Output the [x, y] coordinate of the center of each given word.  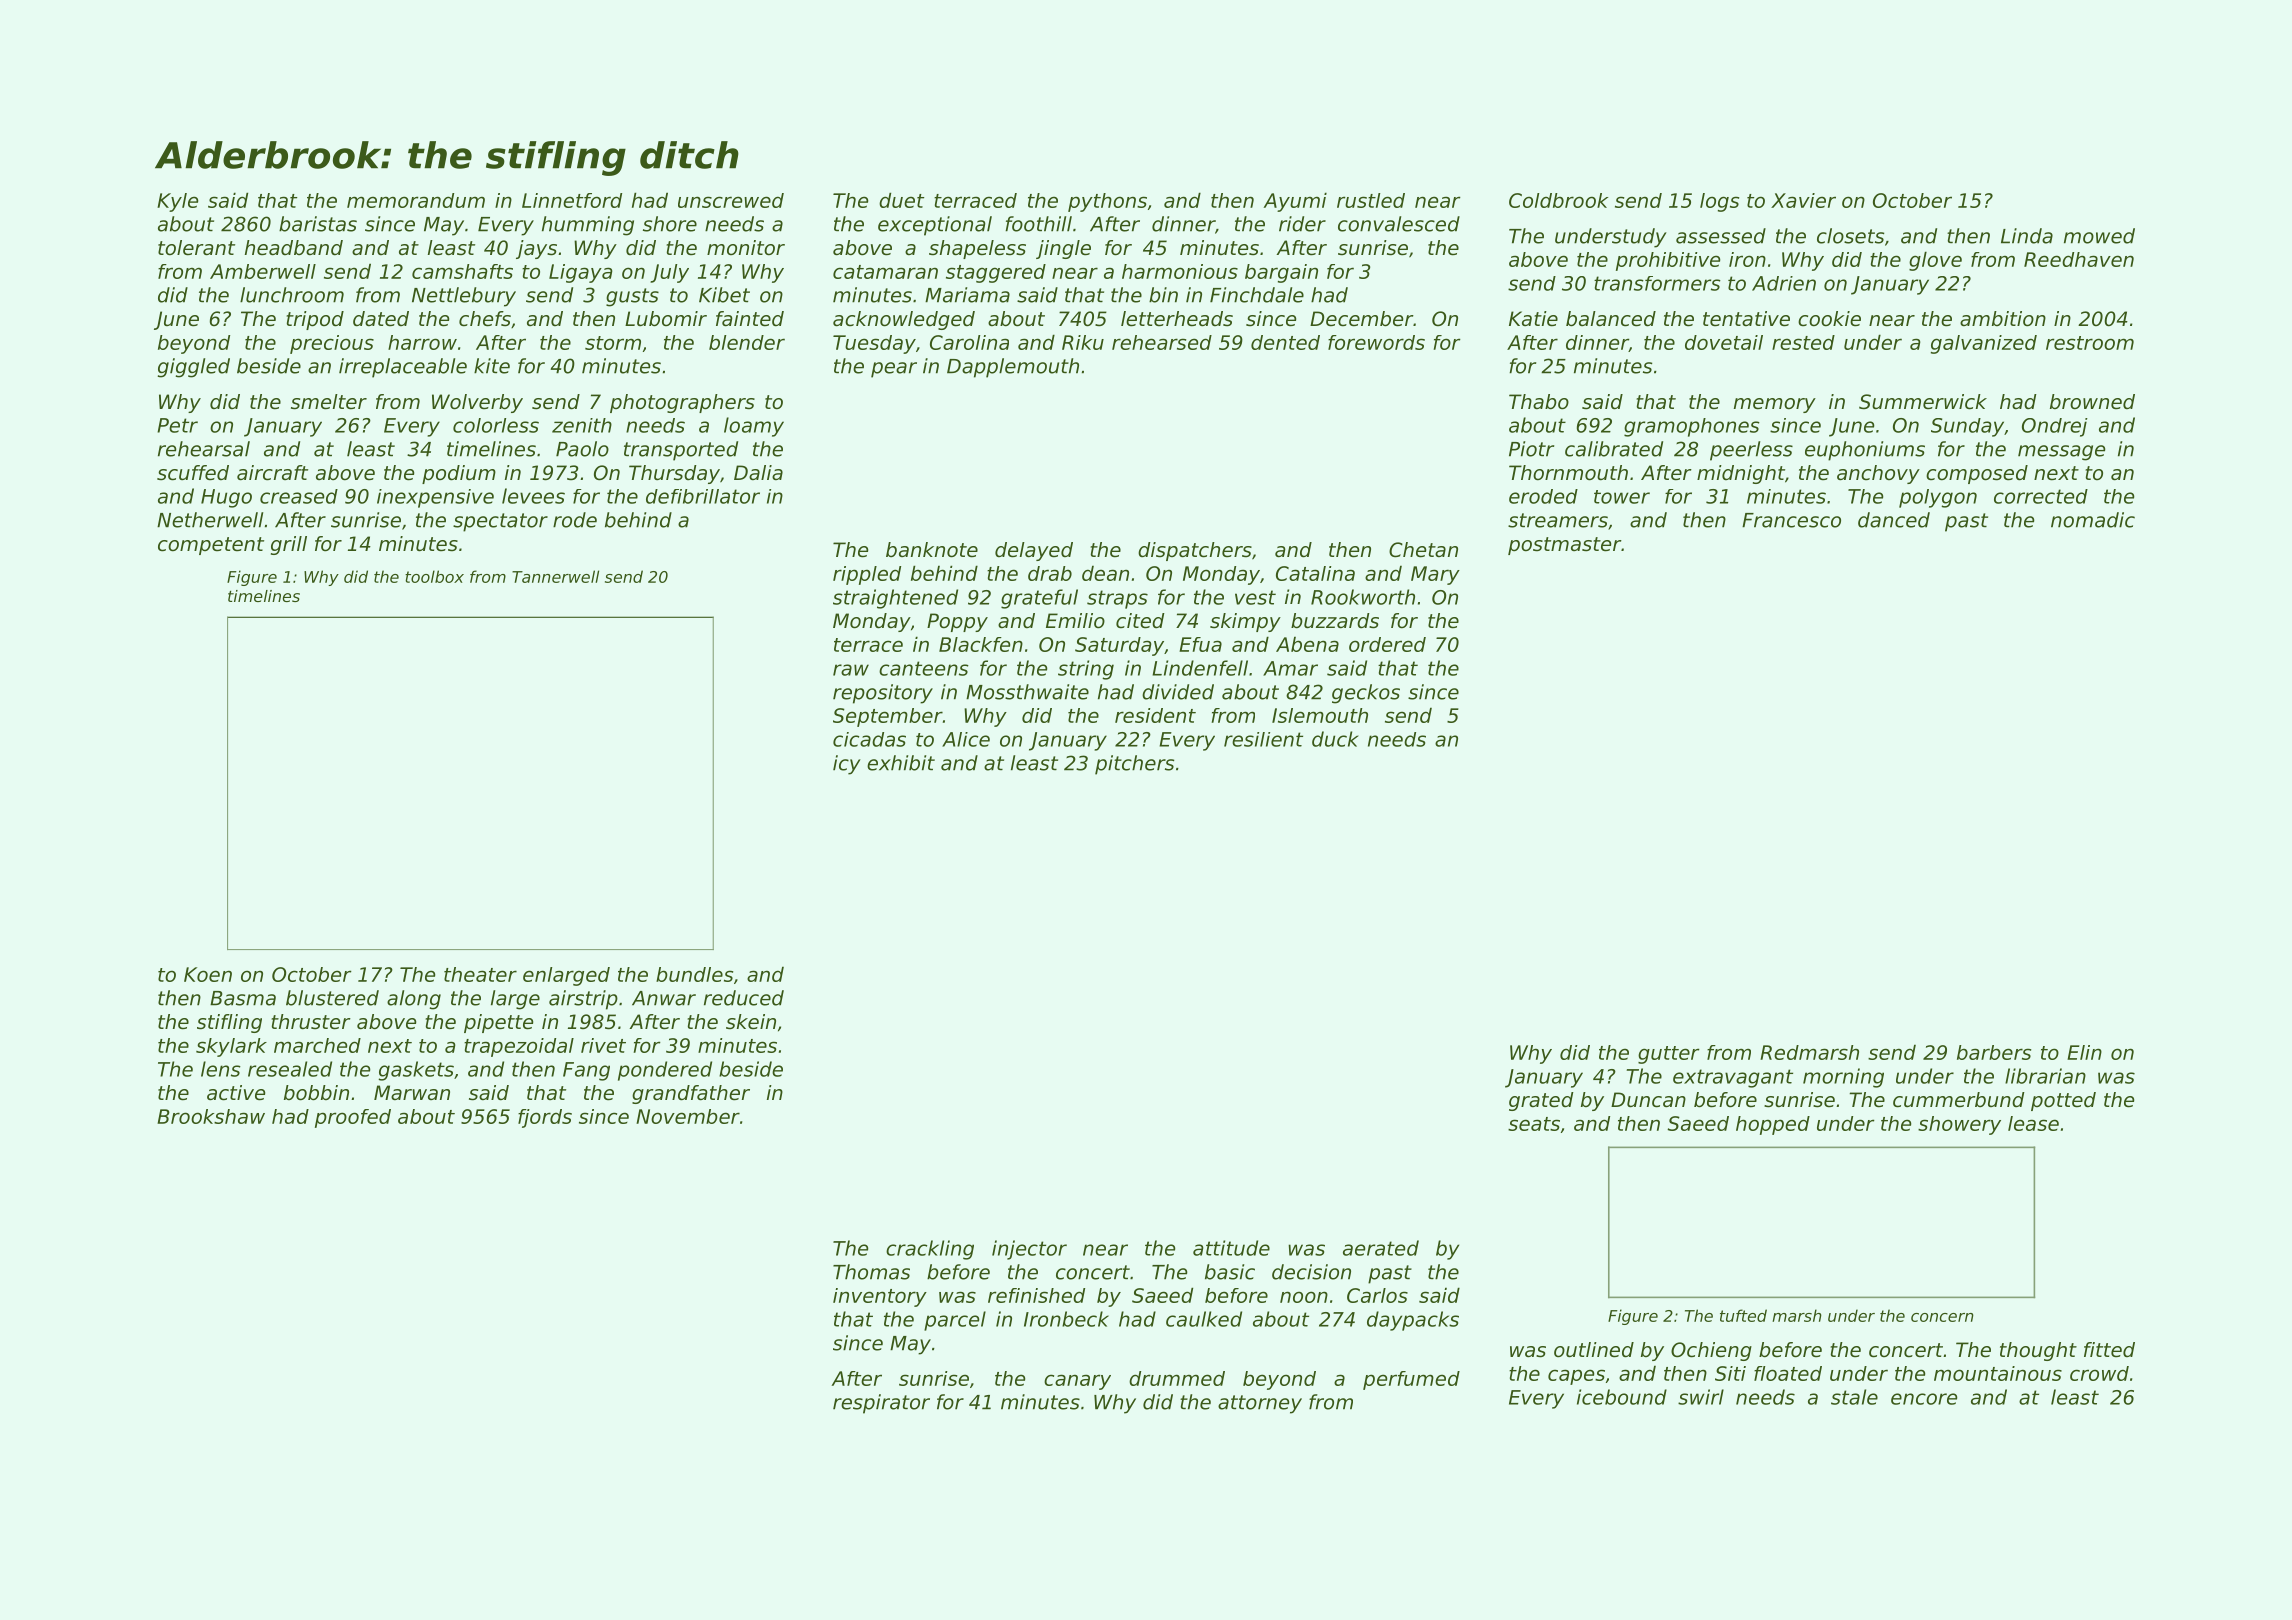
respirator [881, 1404]
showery [1959, 1125]
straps [1117, 599]
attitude [1231, 1248]
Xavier [1803, 200]
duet [901, 200]
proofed [353, 1118]
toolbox [434, 576]
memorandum [416, 200]
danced [1894, 520]
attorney [1260, 1404]
